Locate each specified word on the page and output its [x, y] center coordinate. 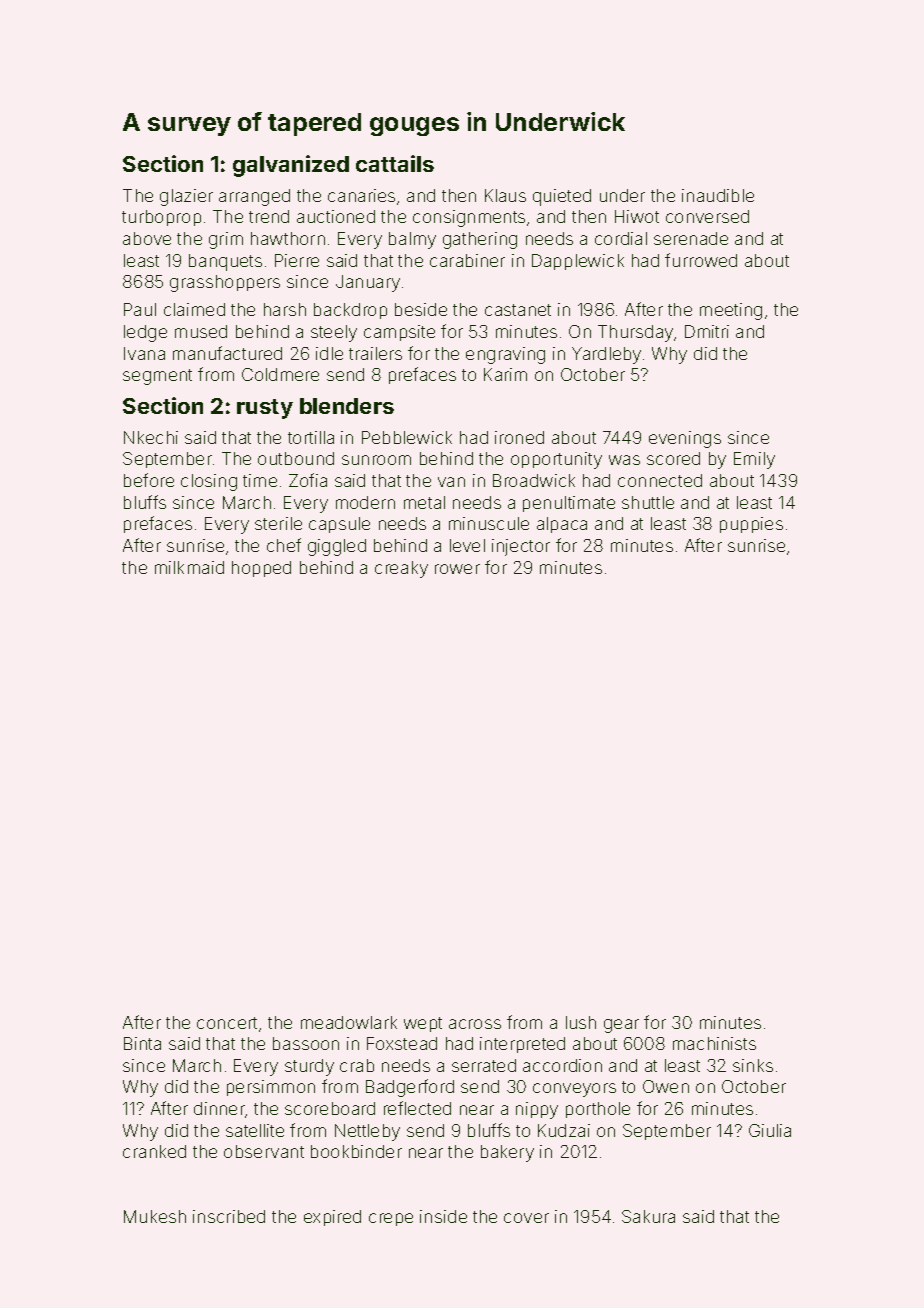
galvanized [291, 166]
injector [521, 547]
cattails [395, 163]
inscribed [229, 1216]
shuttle [648, 502]
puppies [751, 525]
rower [457, 569]
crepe [391, 1219]
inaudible [718, 195]
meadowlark [349, 1022]
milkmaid [189, 567]
